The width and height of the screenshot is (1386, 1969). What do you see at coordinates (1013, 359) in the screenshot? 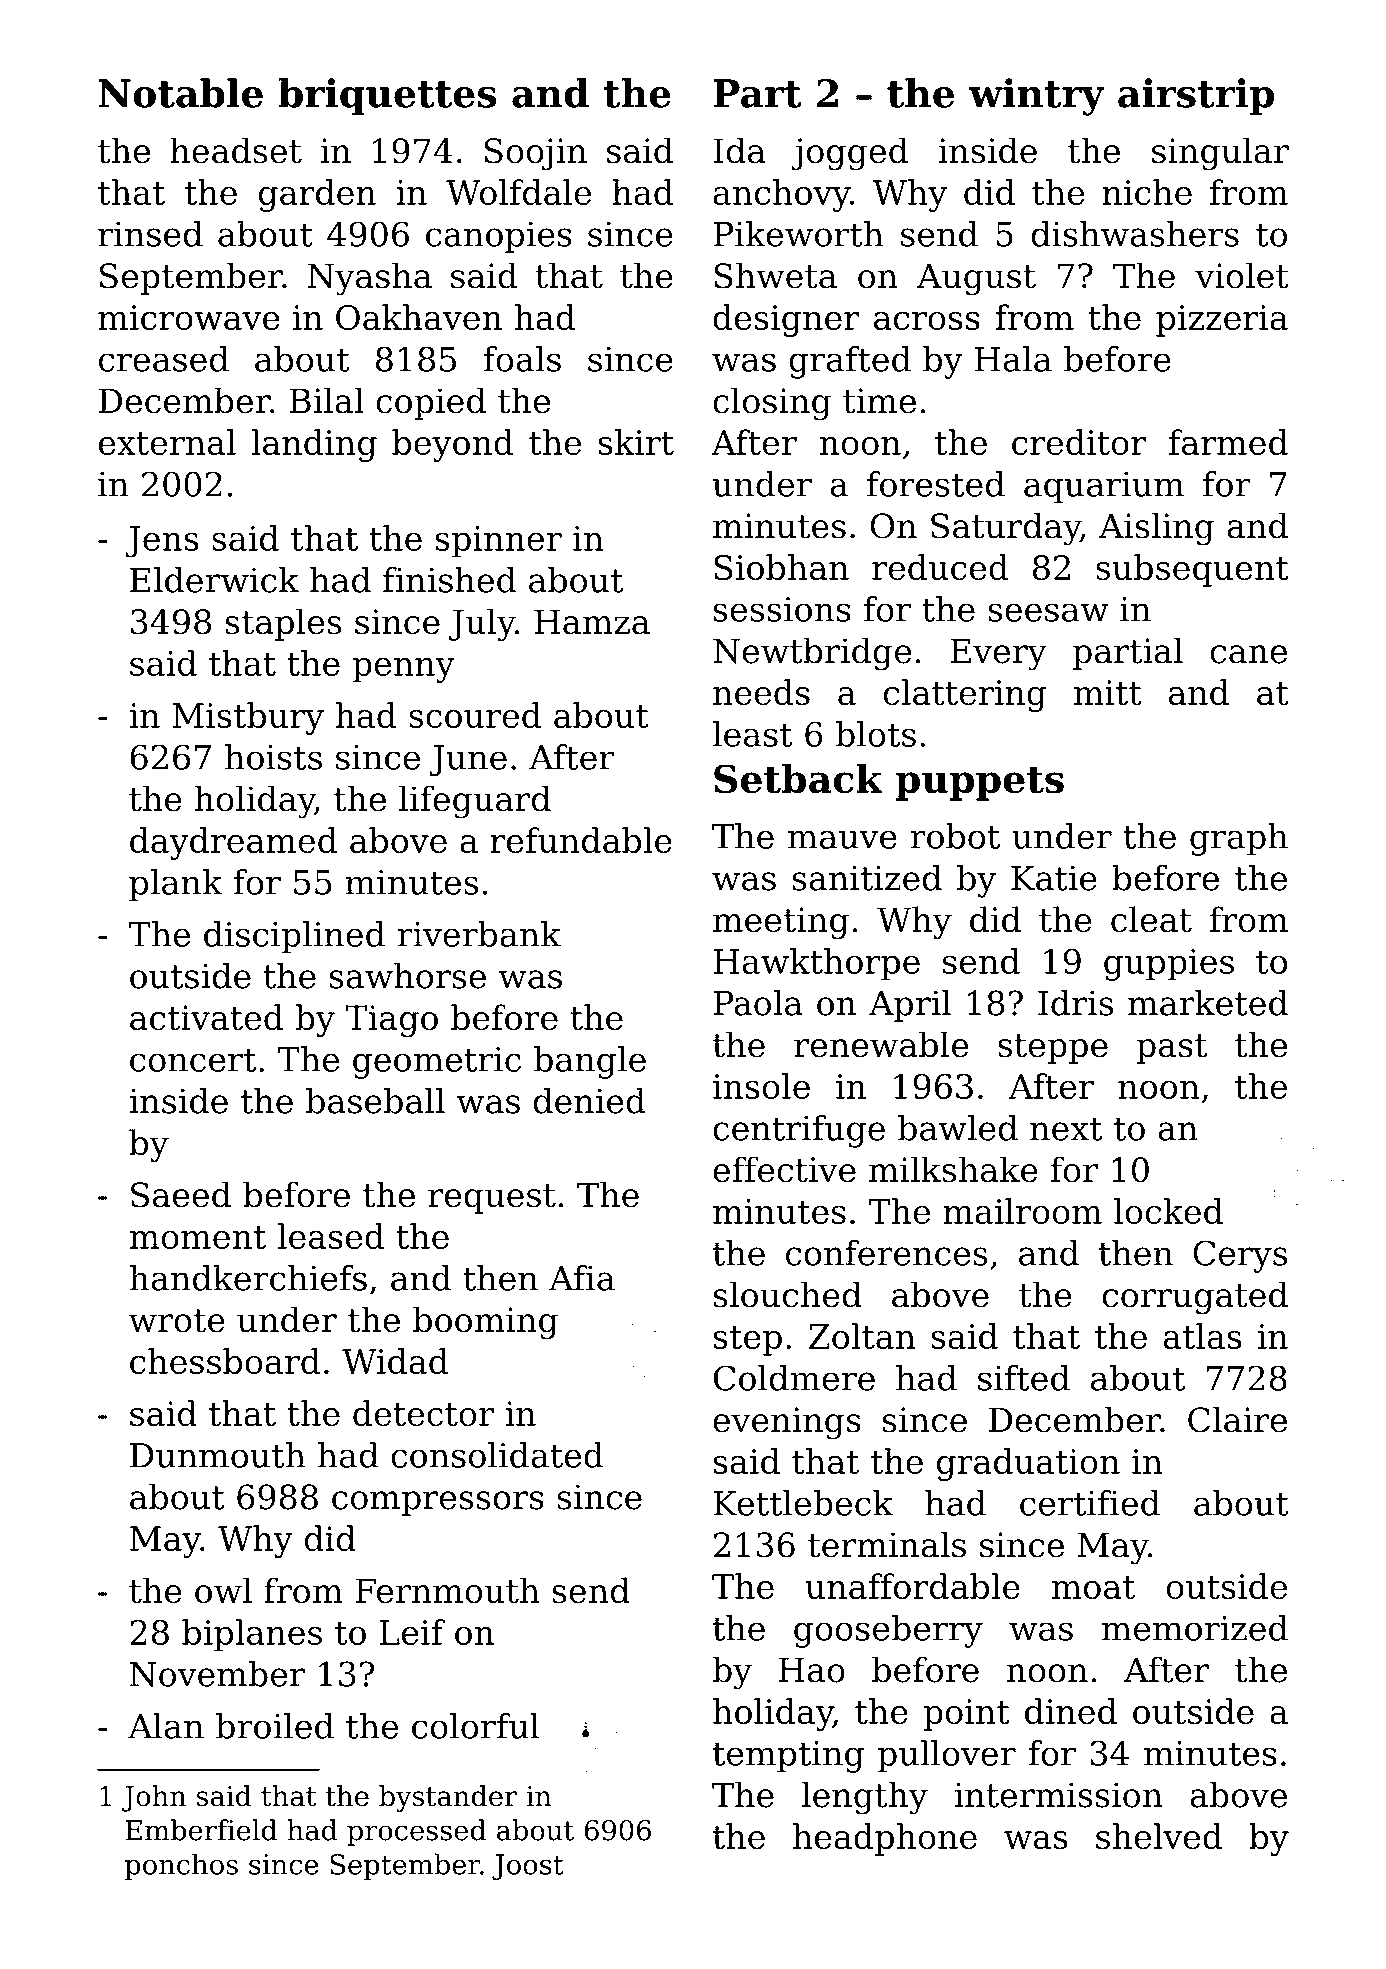
I see `Hala` at bounding box center [1013, 359].
